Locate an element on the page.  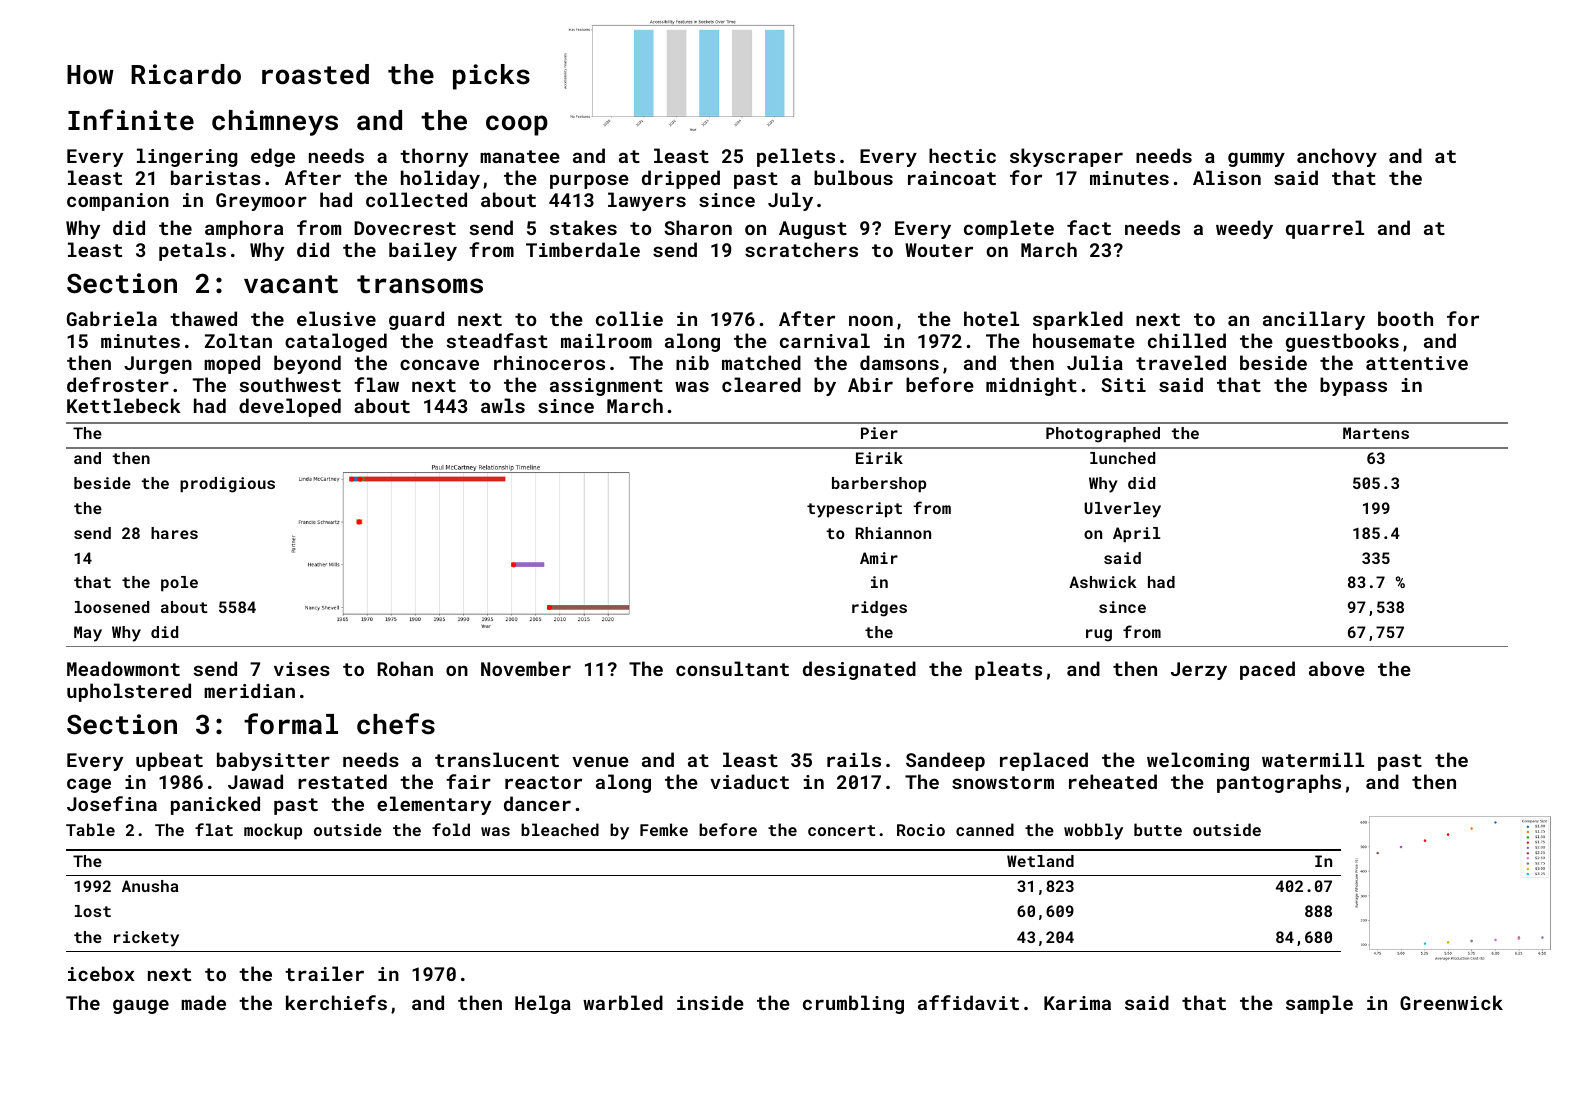
rails is located at coordinates (854, 759).
